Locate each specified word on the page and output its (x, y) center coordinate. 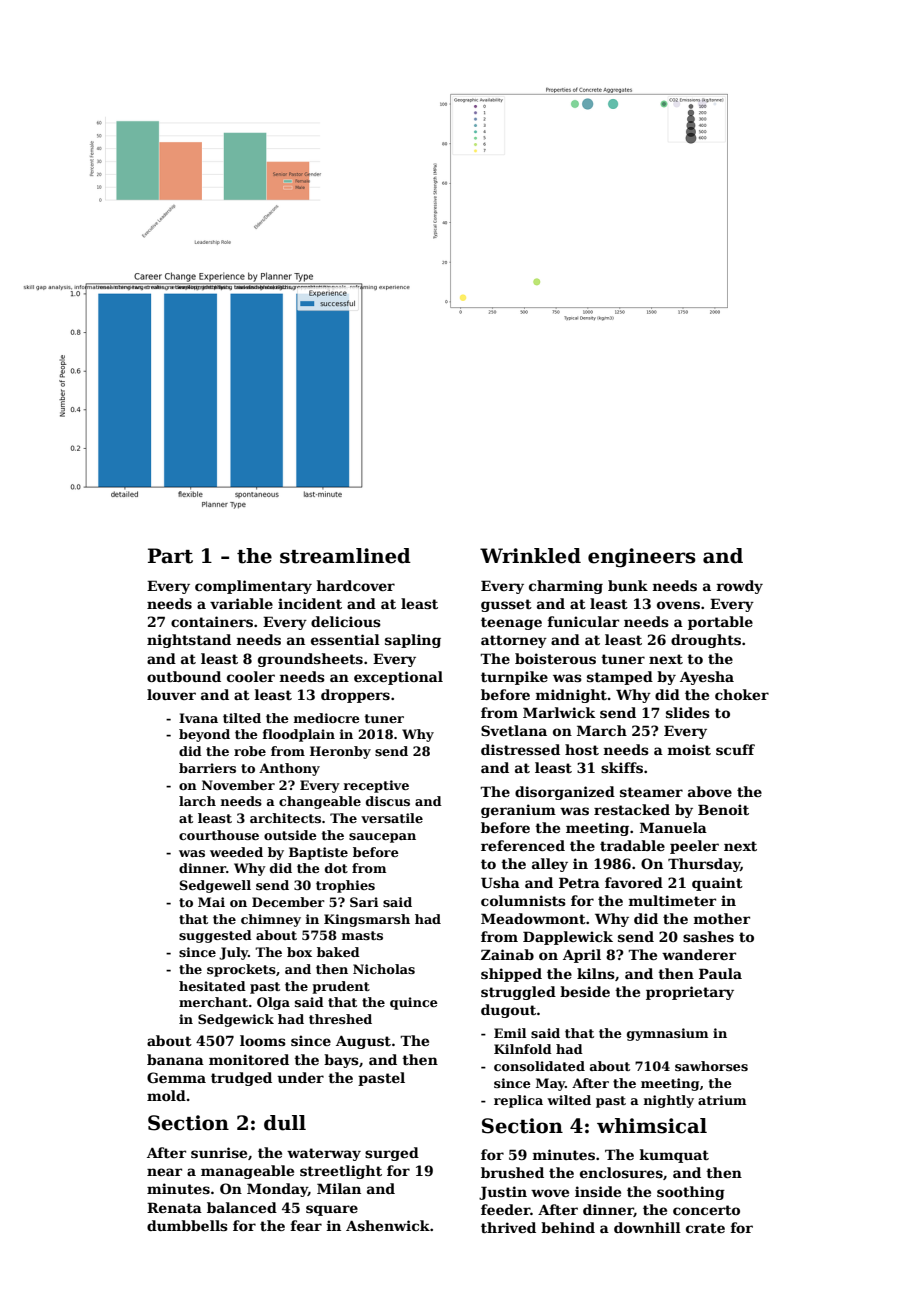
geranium (518, 811)
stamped (620, 678)
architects (285, 818)
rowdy (739, 587)
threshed (340, 1019)
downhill (647, 1227)
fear (306, 1225)
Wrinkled (530, 556)
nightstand (189, 641)
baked (338, 952)
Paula (720, 973)
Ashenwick (388, 1225)
